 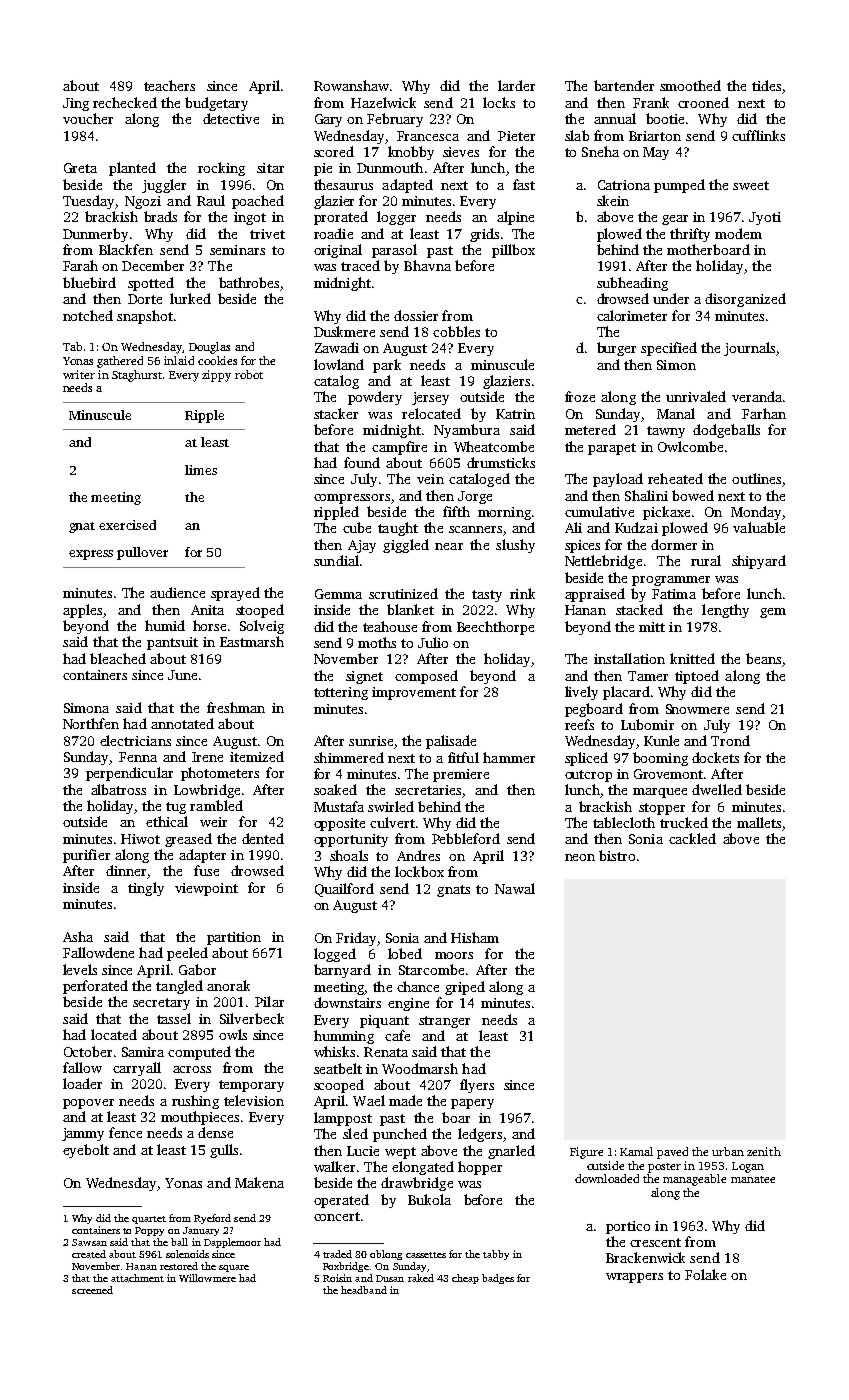 I want to click on Kamal, so click(x=636, y=1151).
